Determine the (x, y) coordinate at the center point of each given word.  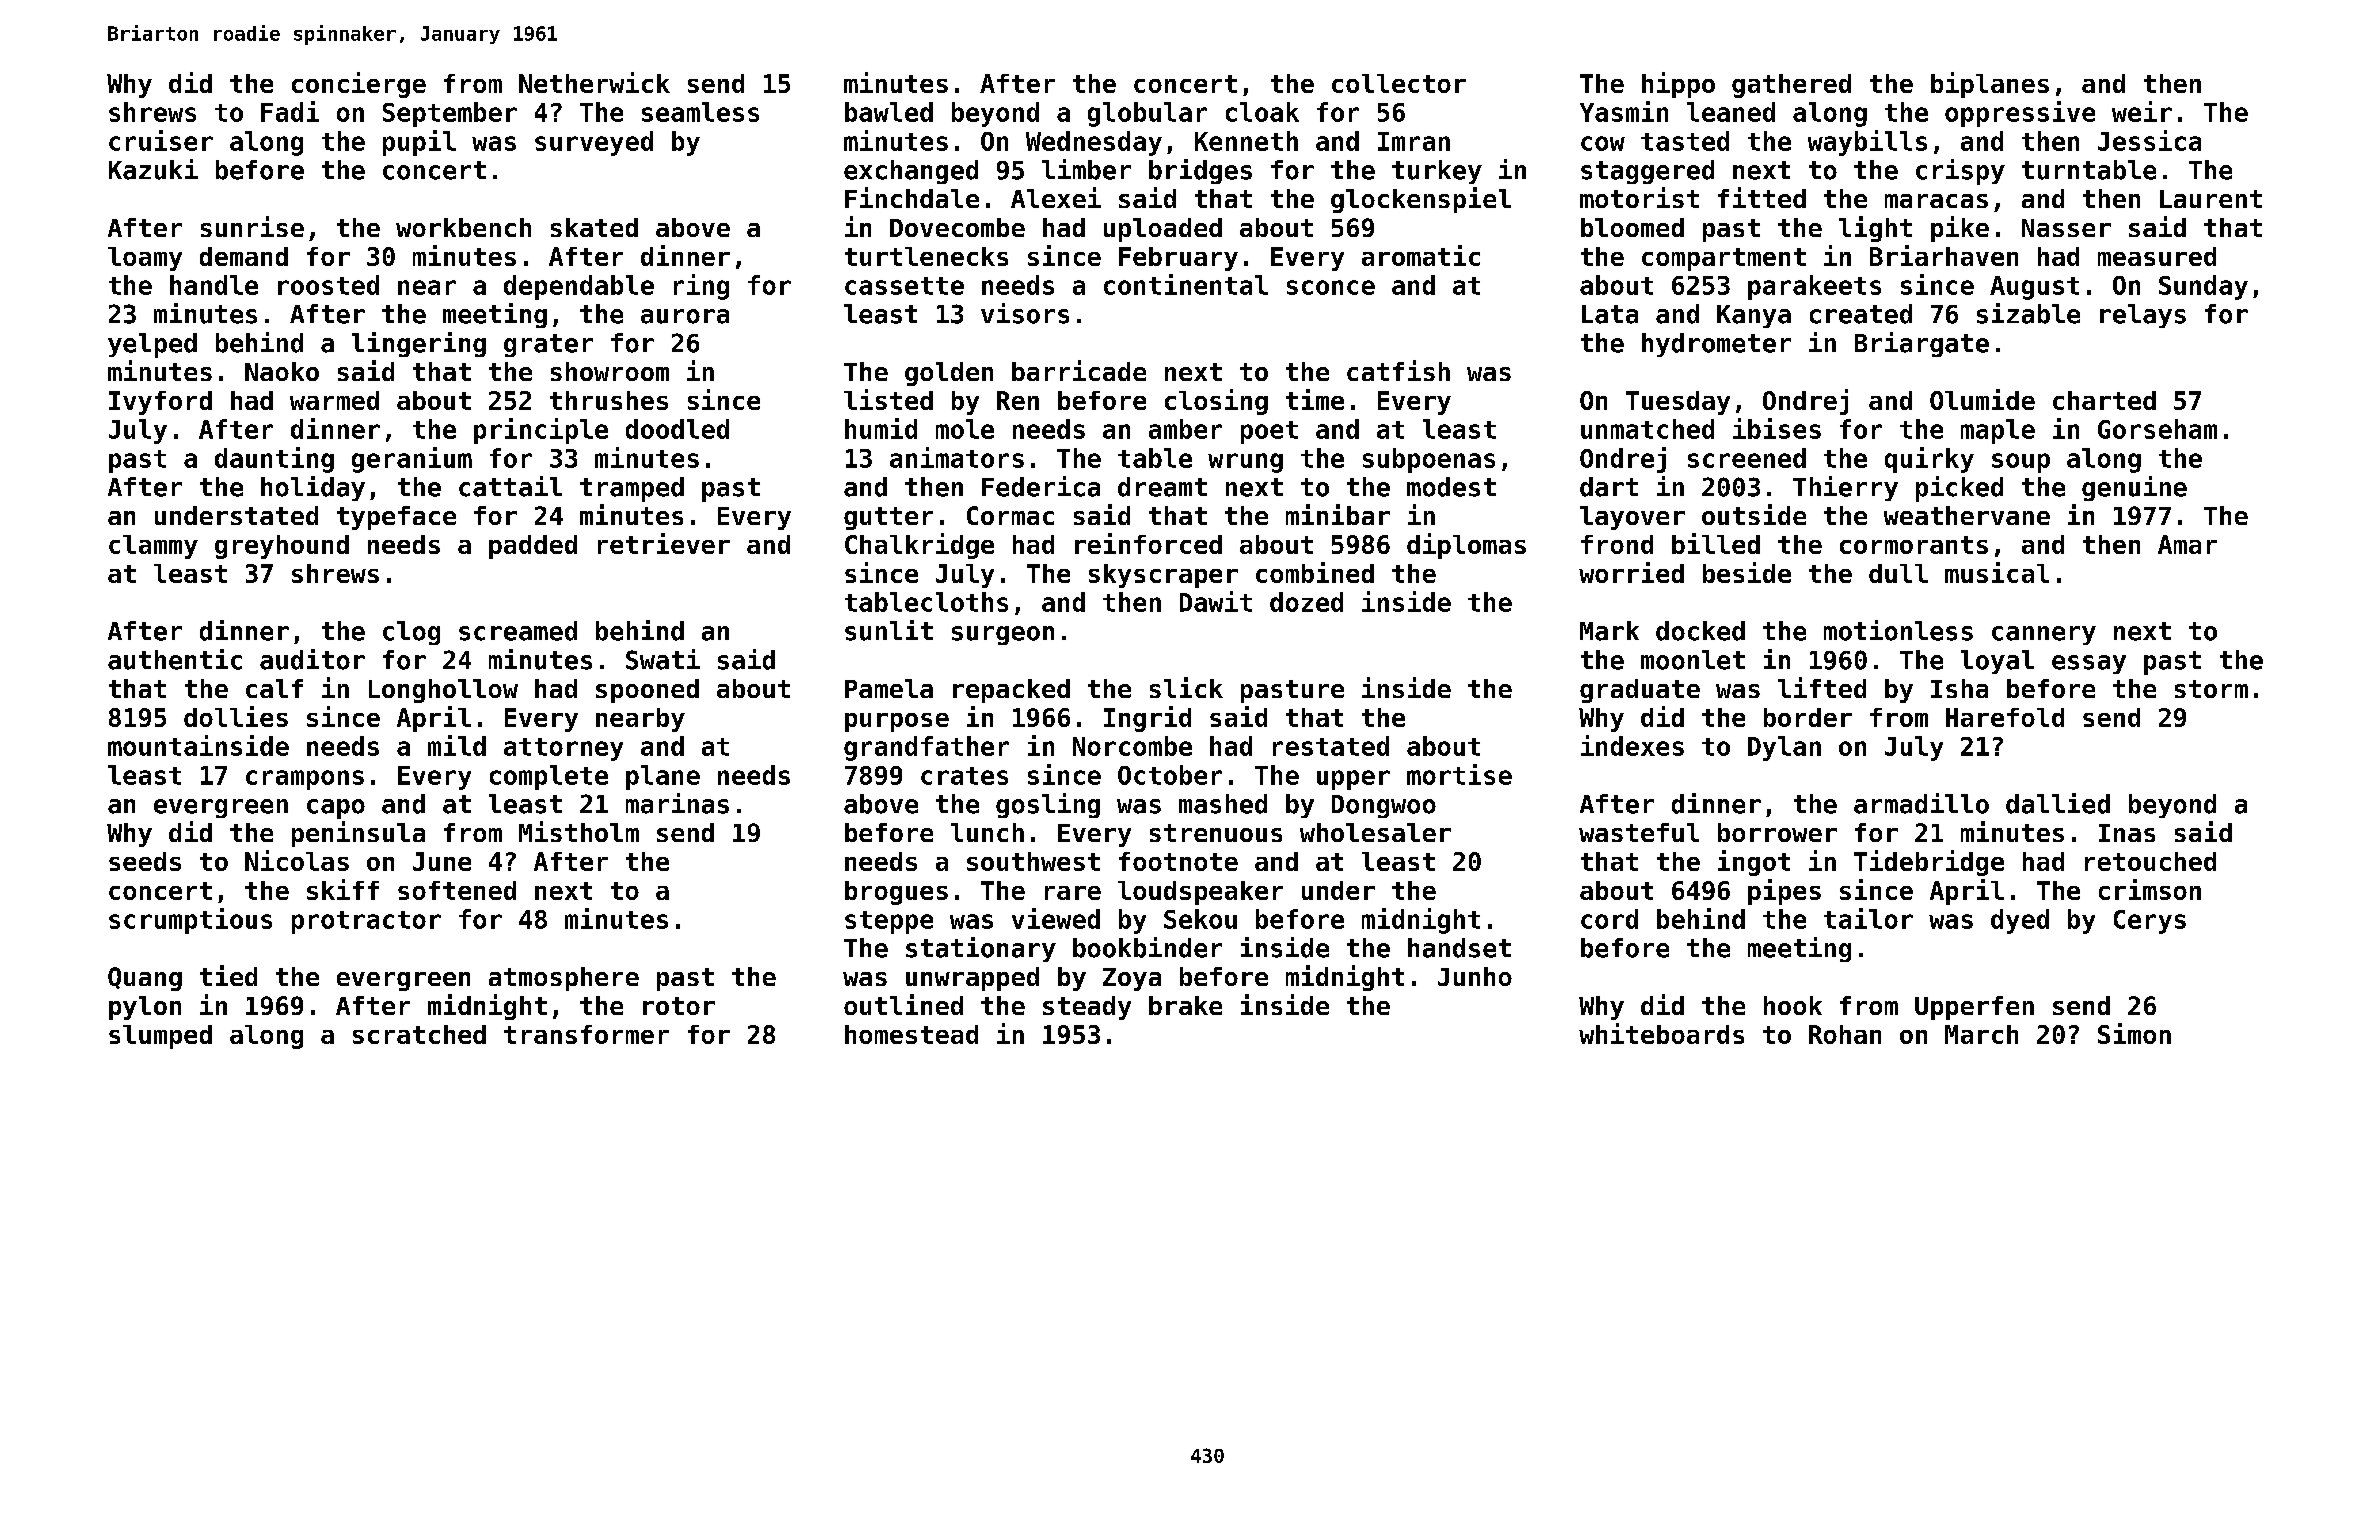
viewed (1056, 918)
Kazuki (153, 169)
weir (2142, 111)
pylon (145, 1008)
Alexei (1056, 197)
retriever (664, 543)
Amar (2187, 544)
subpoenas (1429, 460)
